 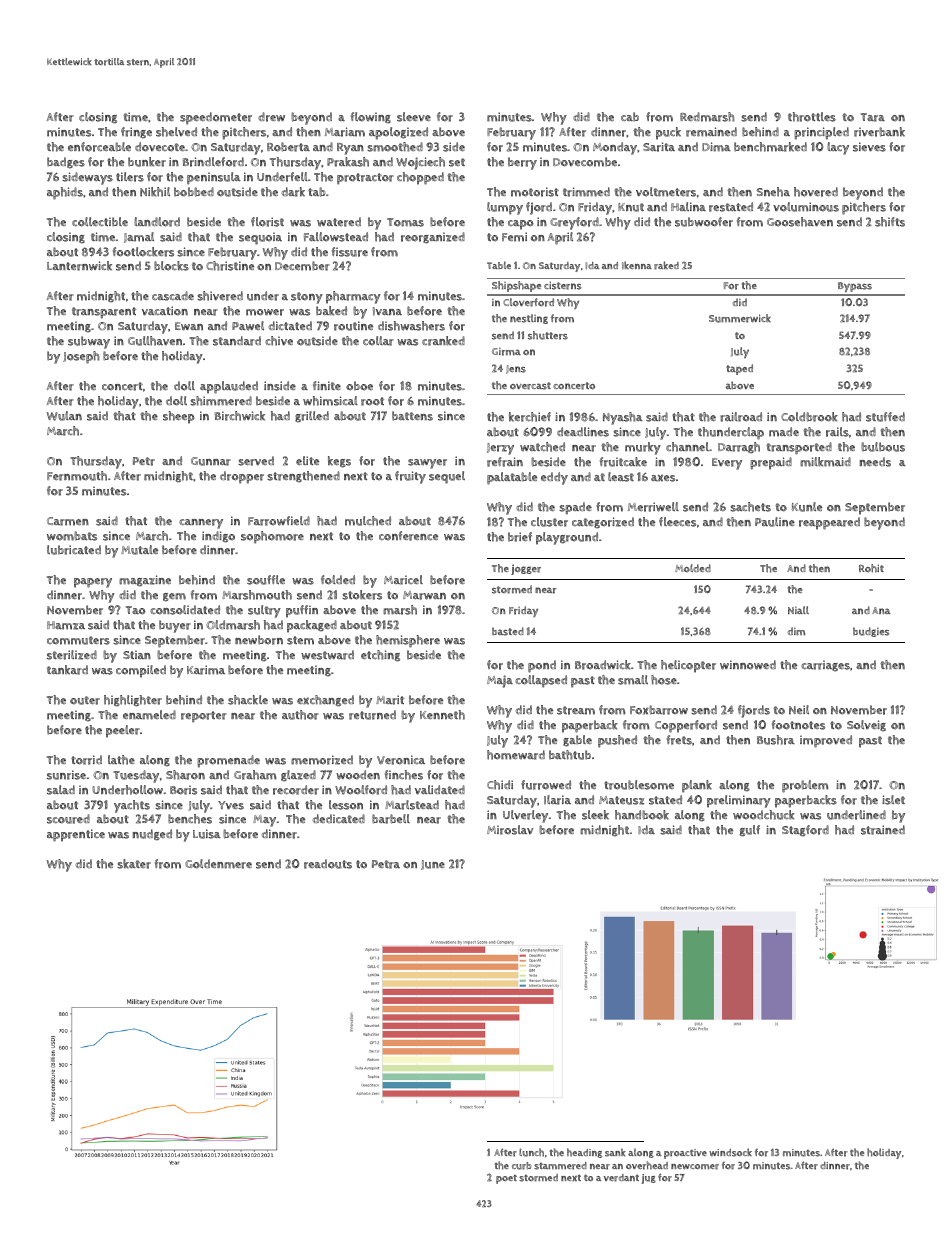 I want to click on jug, so click(x=648, y=1179).
